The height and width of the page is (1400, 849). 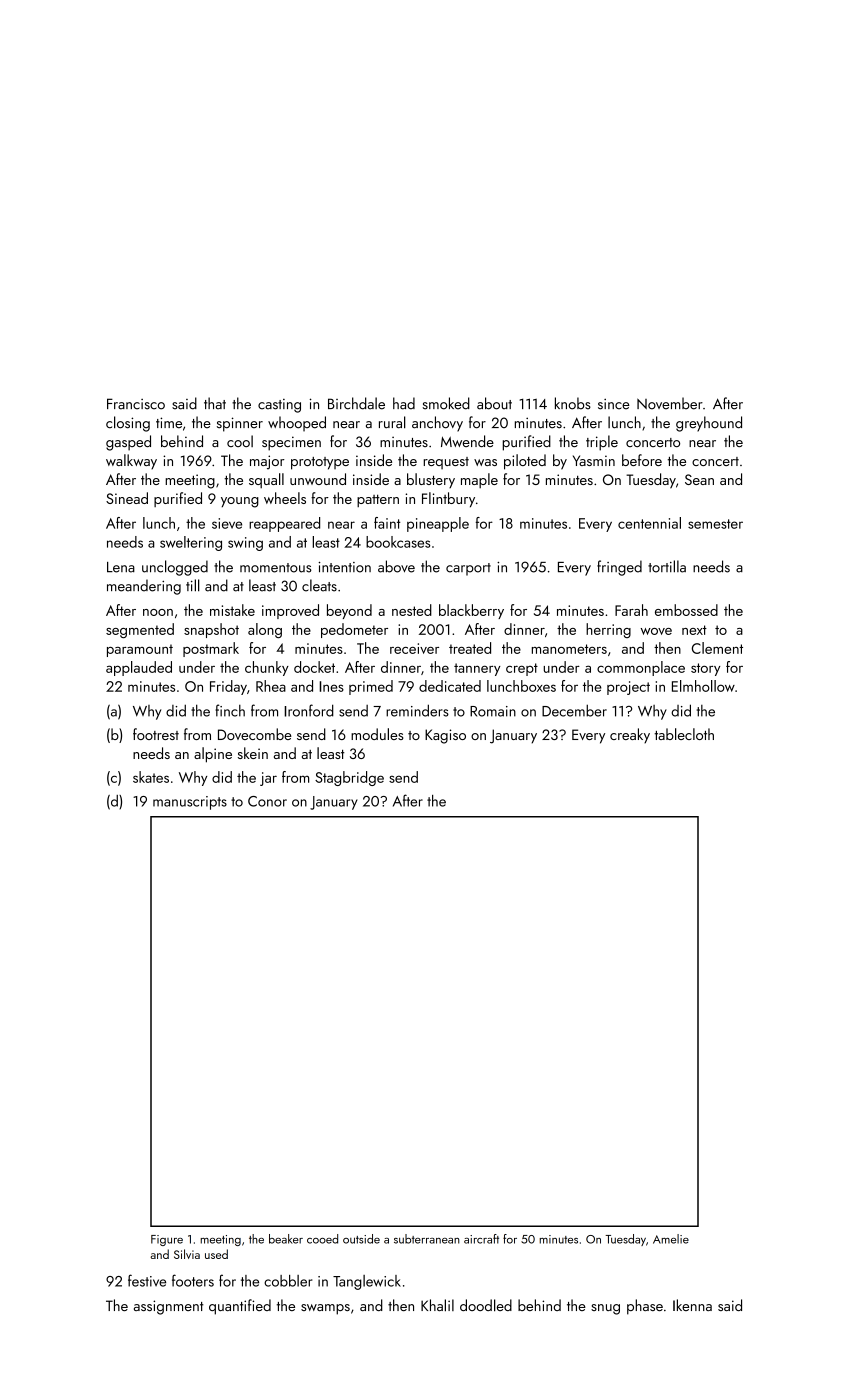 What do you see at coordinates (709, 424) in the page?
I see `greyhound` at bounding box center [709, 424].
